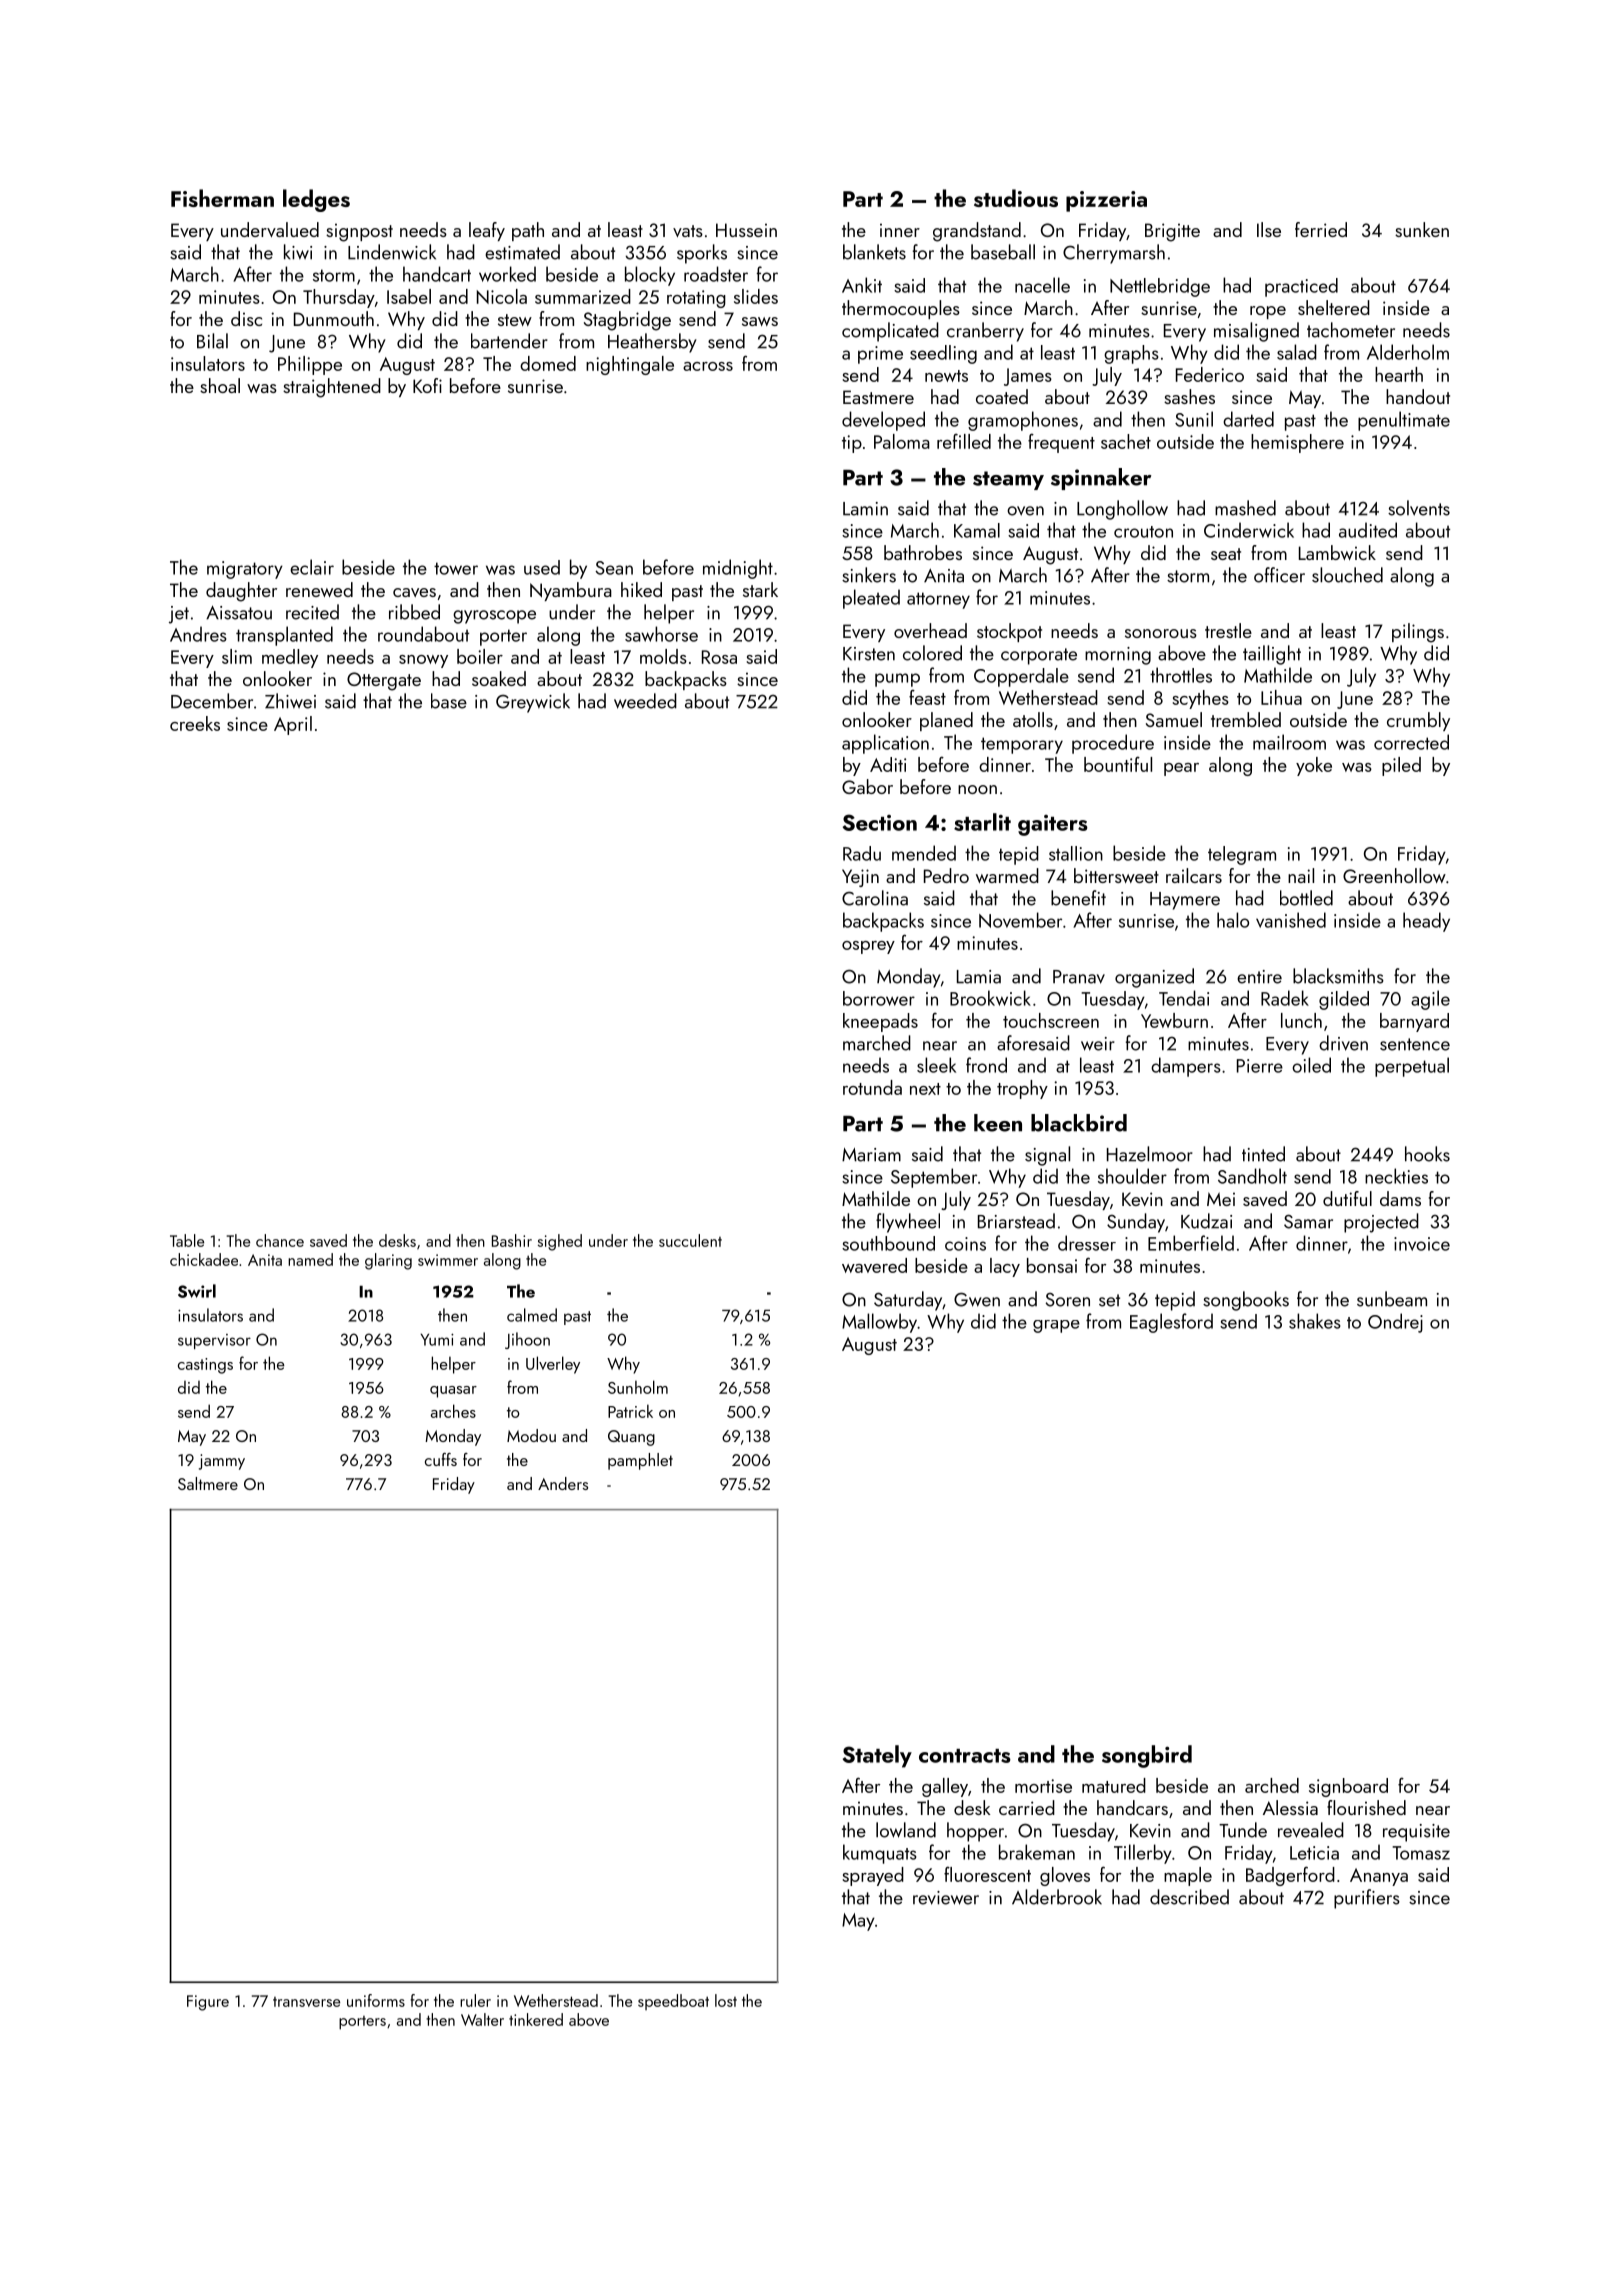  I want to click on Mallowby, so click(879, 1323).
